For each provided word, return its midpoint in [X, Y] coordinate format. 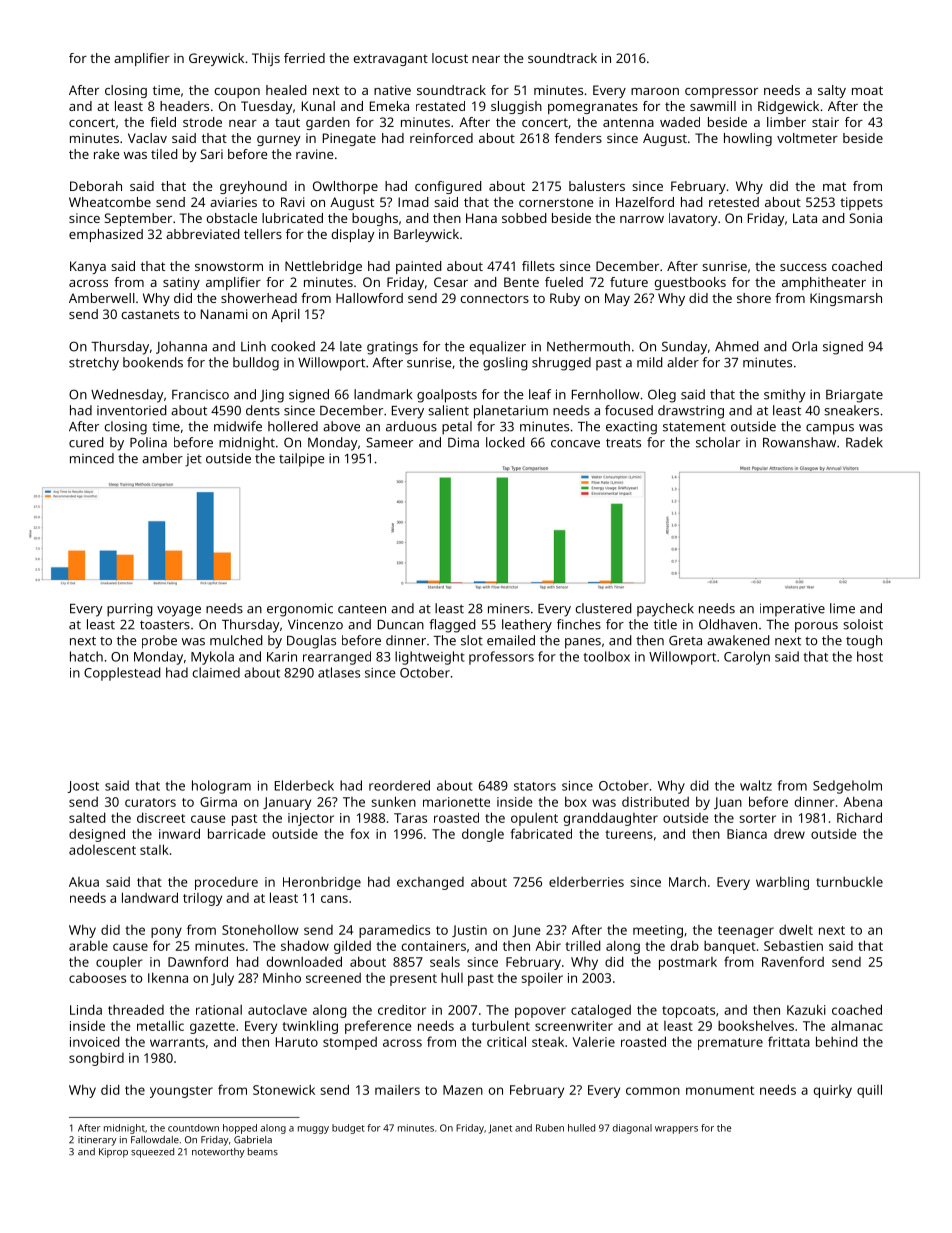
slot [472, 640]
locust [450, 58]
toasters [165, 625]
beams [263, 1152]
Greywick [216, 59]
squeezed [152, 1153]
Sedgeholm [847, 787]
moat [867, 90]
